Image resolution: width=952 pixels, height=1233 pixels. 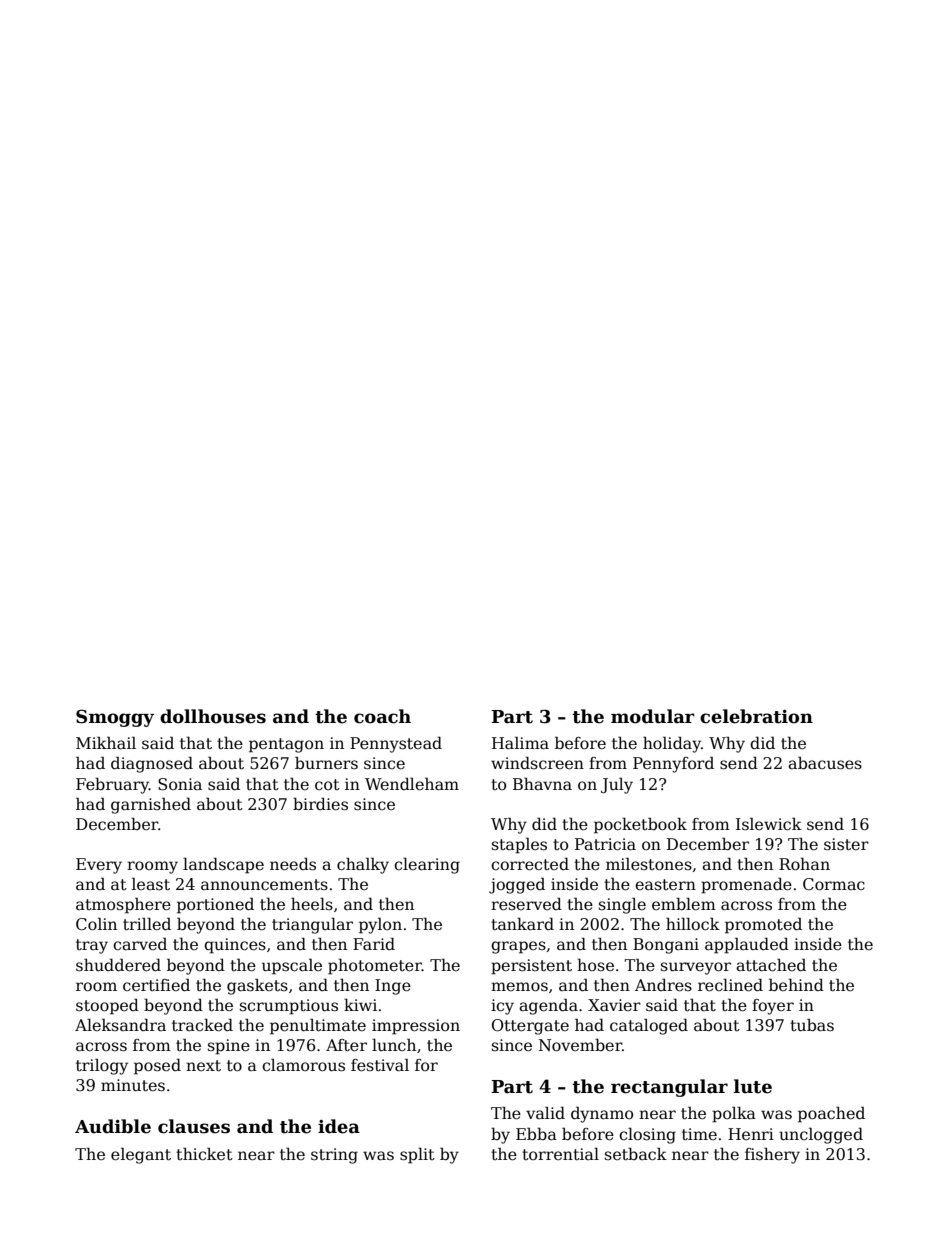 What do you see at coordinates (141, 1156) in the screenshot?
I see `elegant` at bounding box center [141, 1156].
